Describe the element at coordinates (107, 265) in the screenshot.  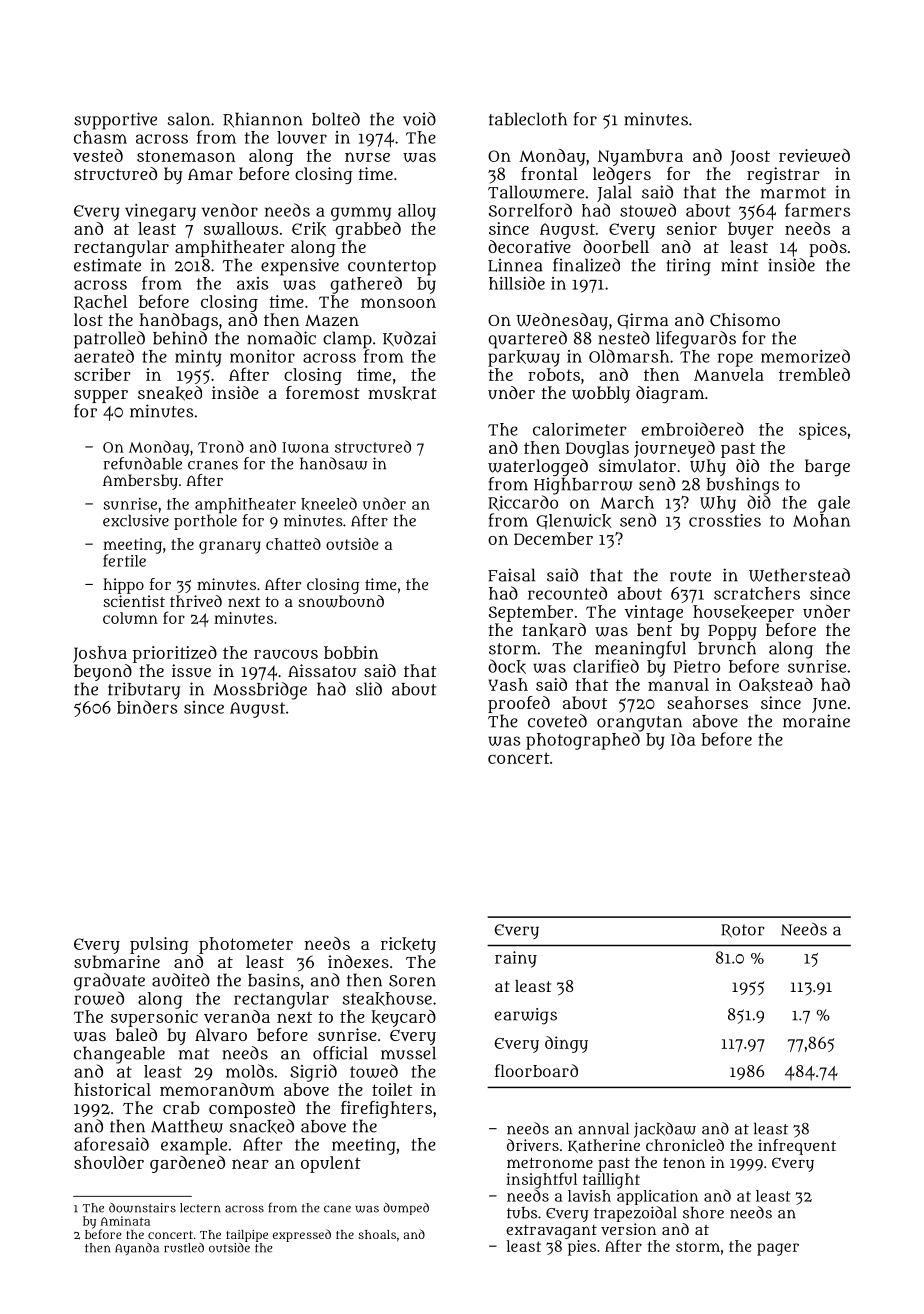
I see `estimate` at that location.
